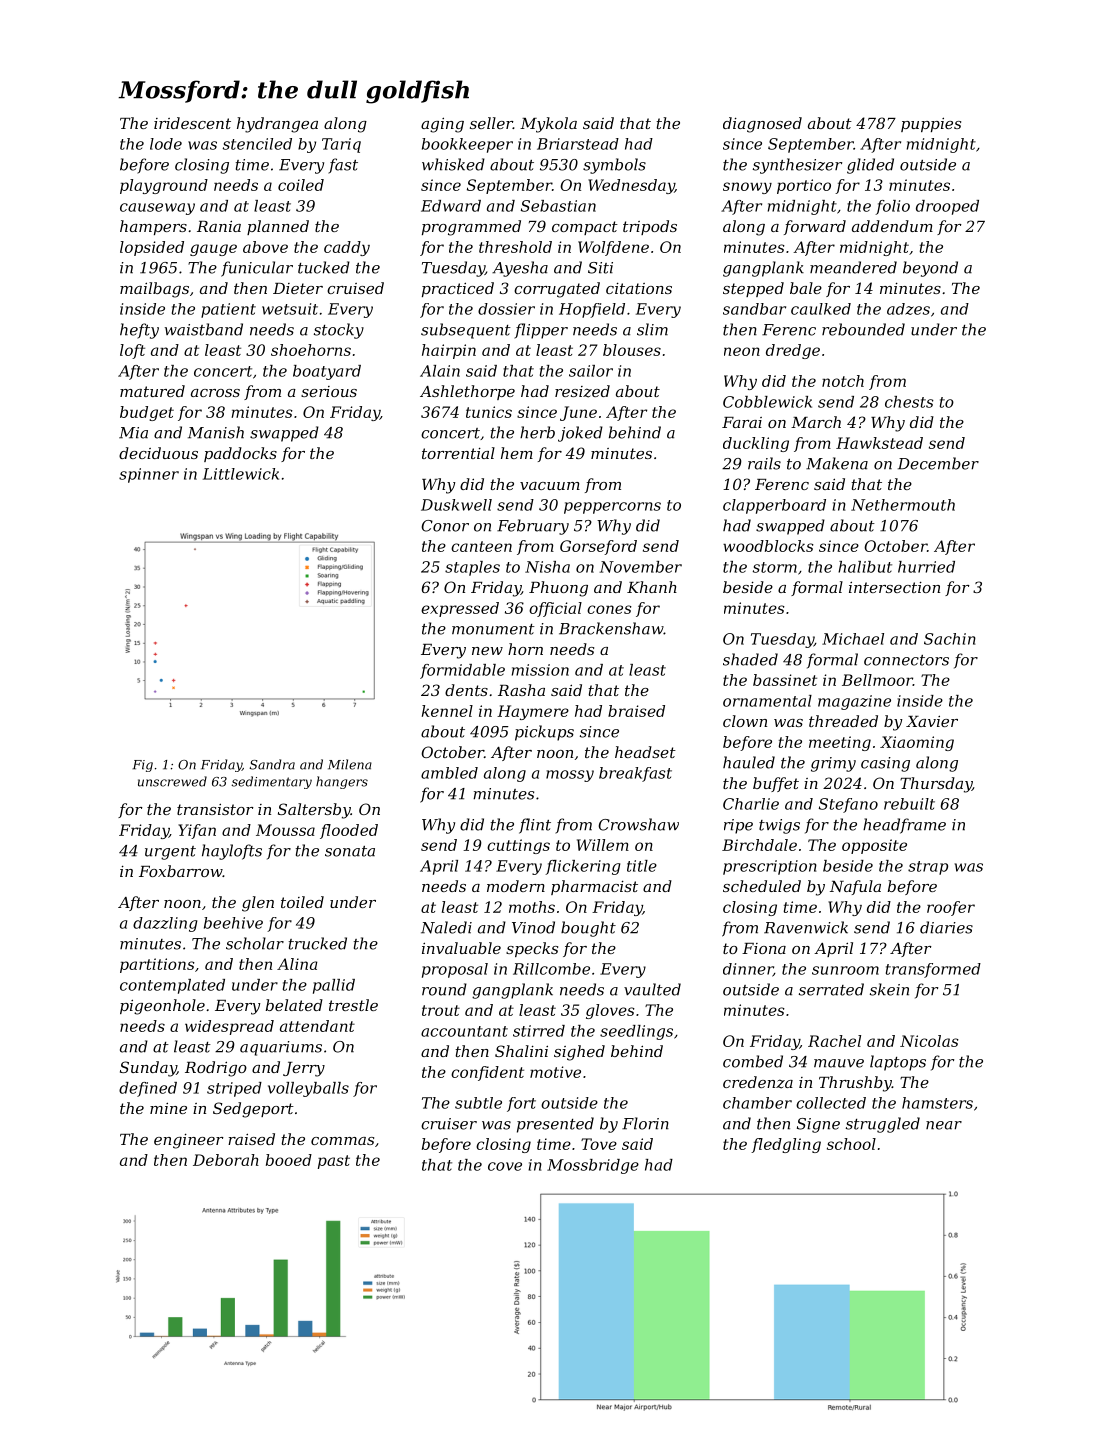 This page has width=1108, height=1434. What do you see at coordinates (478, 1103) in the page?
I see `subtle` at bounding box center [478, 1103].
